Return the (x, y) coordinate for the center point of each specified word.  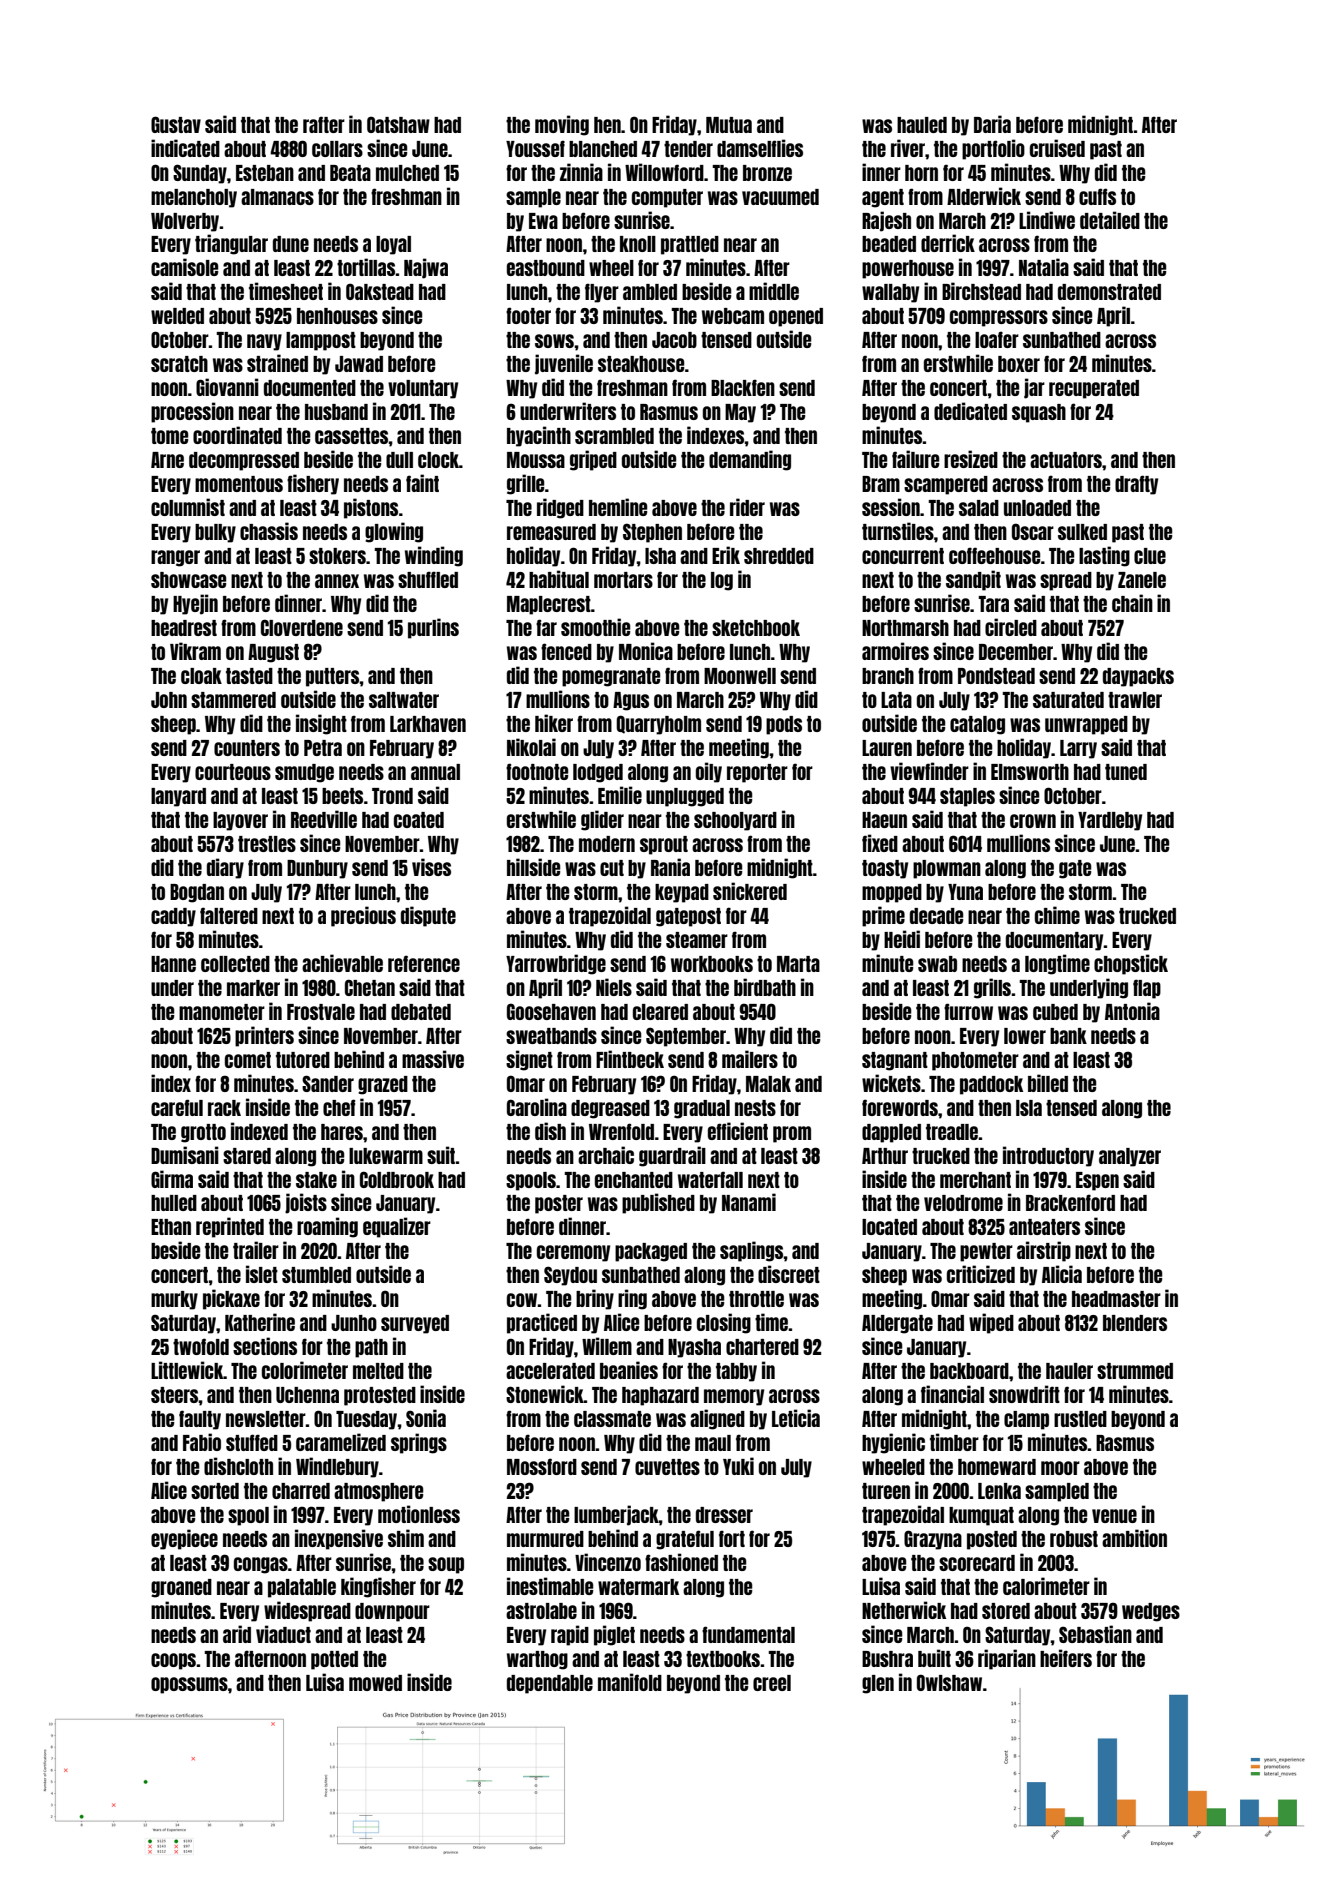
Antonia (1132, 1011)
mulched (407, 173)
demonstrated (1109, 292)
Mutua (729, 125)
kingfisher (378, 1587)
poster (559, 1204)
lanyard (178, 797)
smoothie (596, 627)
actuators (1066, 460)
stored (1006, 1611)
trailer (256, 1250)
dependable (550, 1684)
